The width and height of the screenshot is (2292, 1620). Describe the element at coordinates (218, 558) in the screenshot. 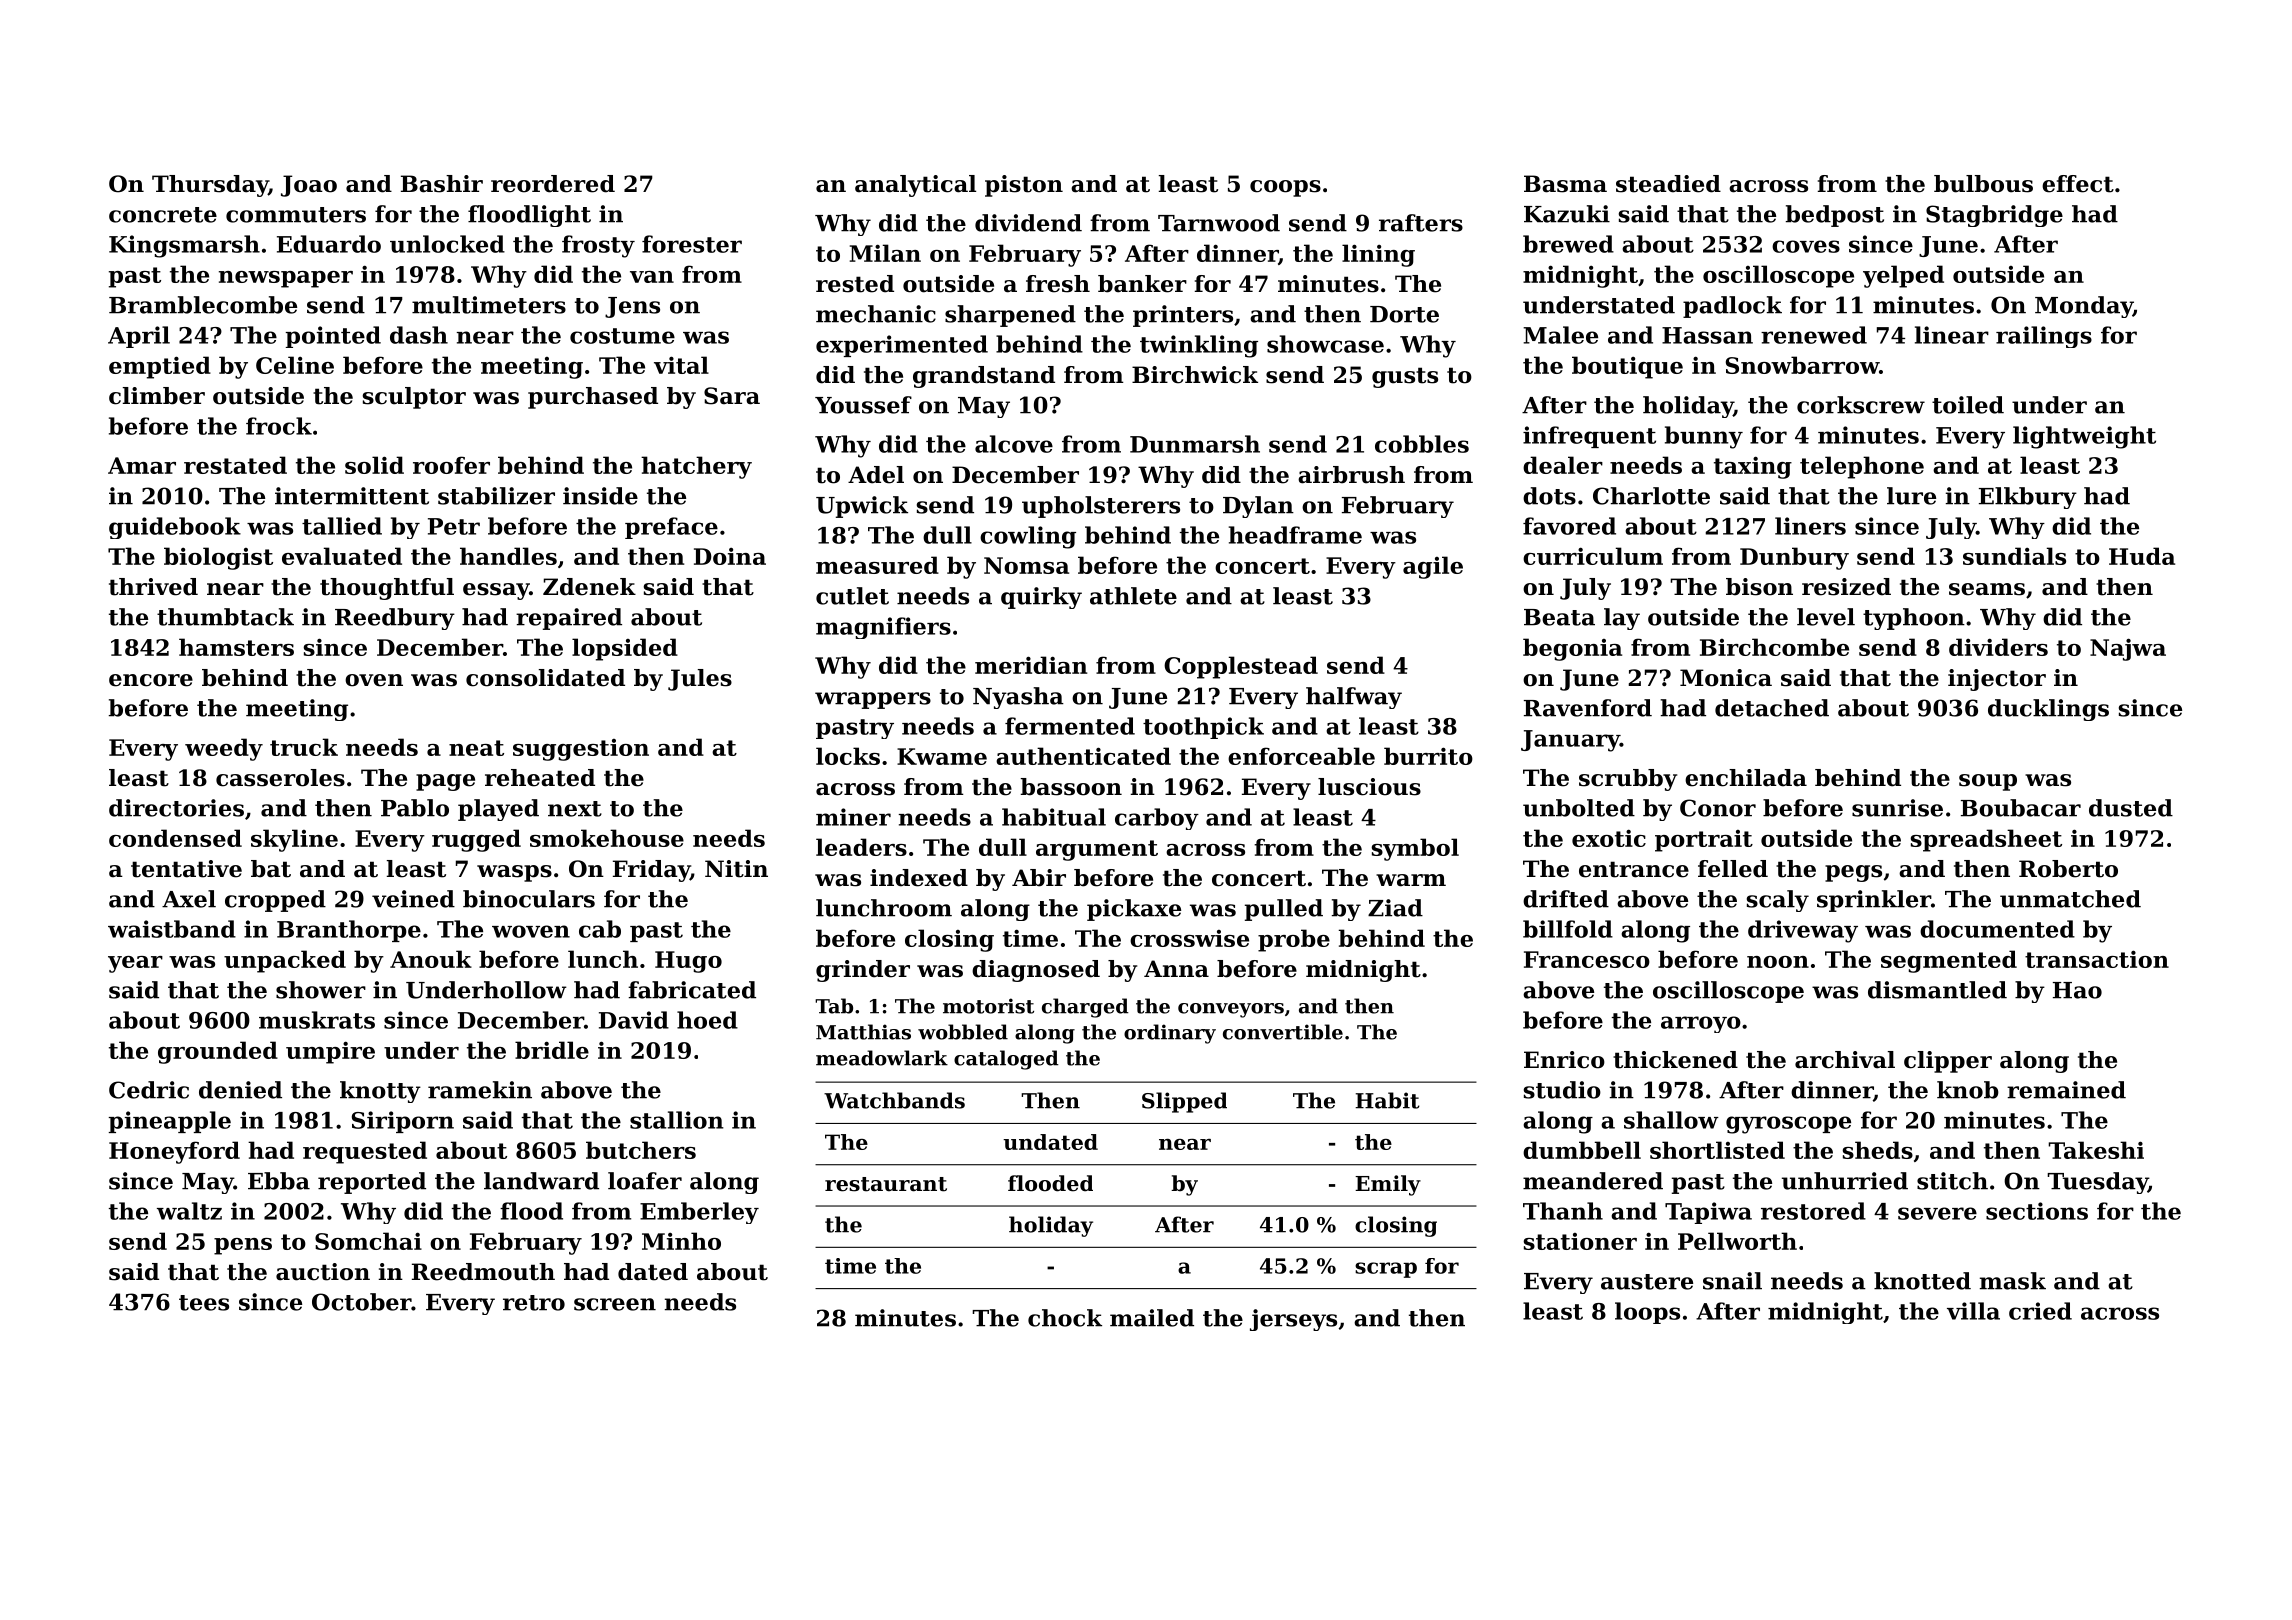

I see `biologist` at that location.
